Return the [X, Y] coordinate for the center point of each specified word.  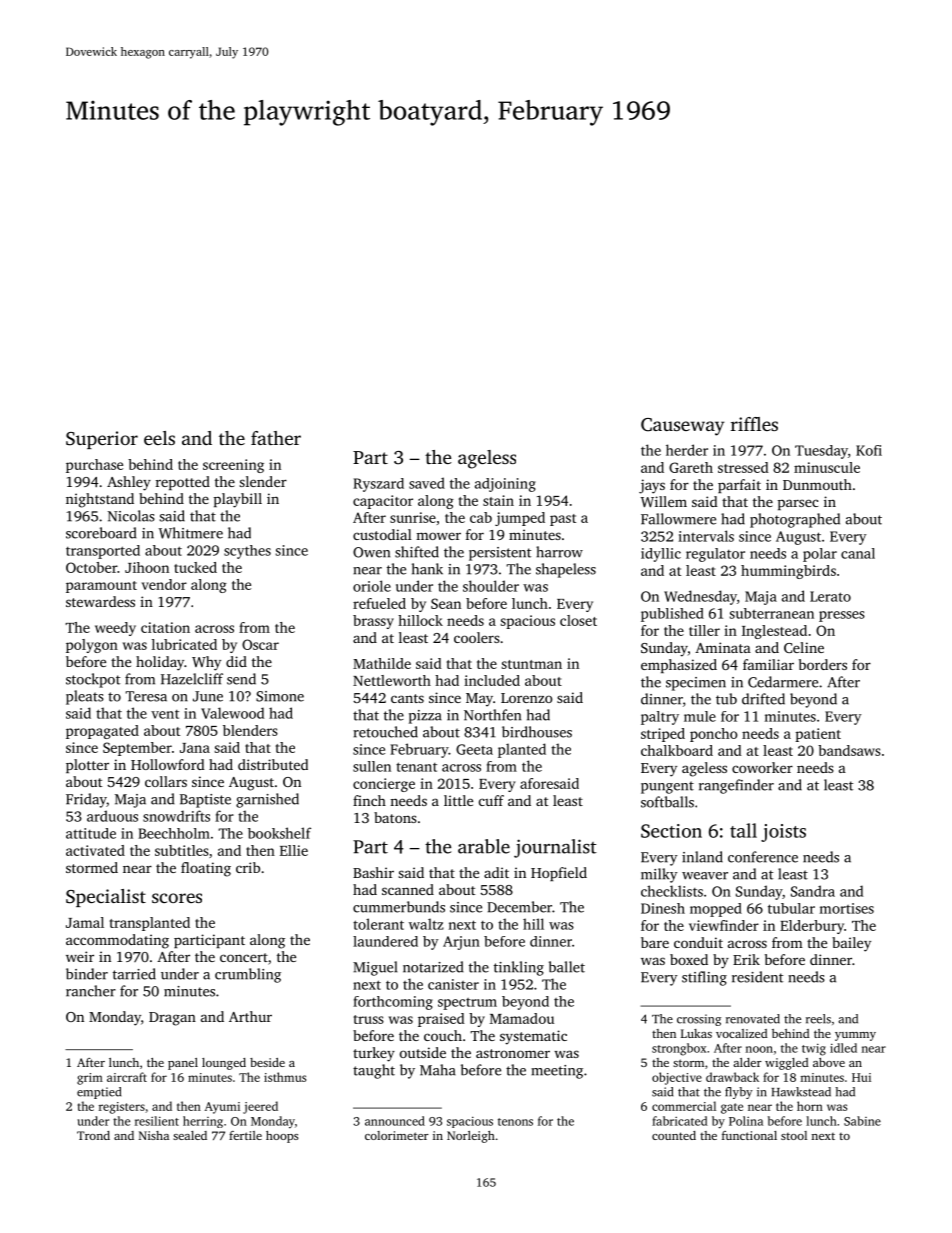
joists [783, 833]
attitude [91, 833]
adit [496, 872]
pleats [85, 697]
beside [267, 1062]
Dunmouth [817, 484]
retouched [385, 732]
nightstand [100, 500]
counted [674, 1135]
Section [671, 831]
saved [427, 483]
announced [395, 1121]
